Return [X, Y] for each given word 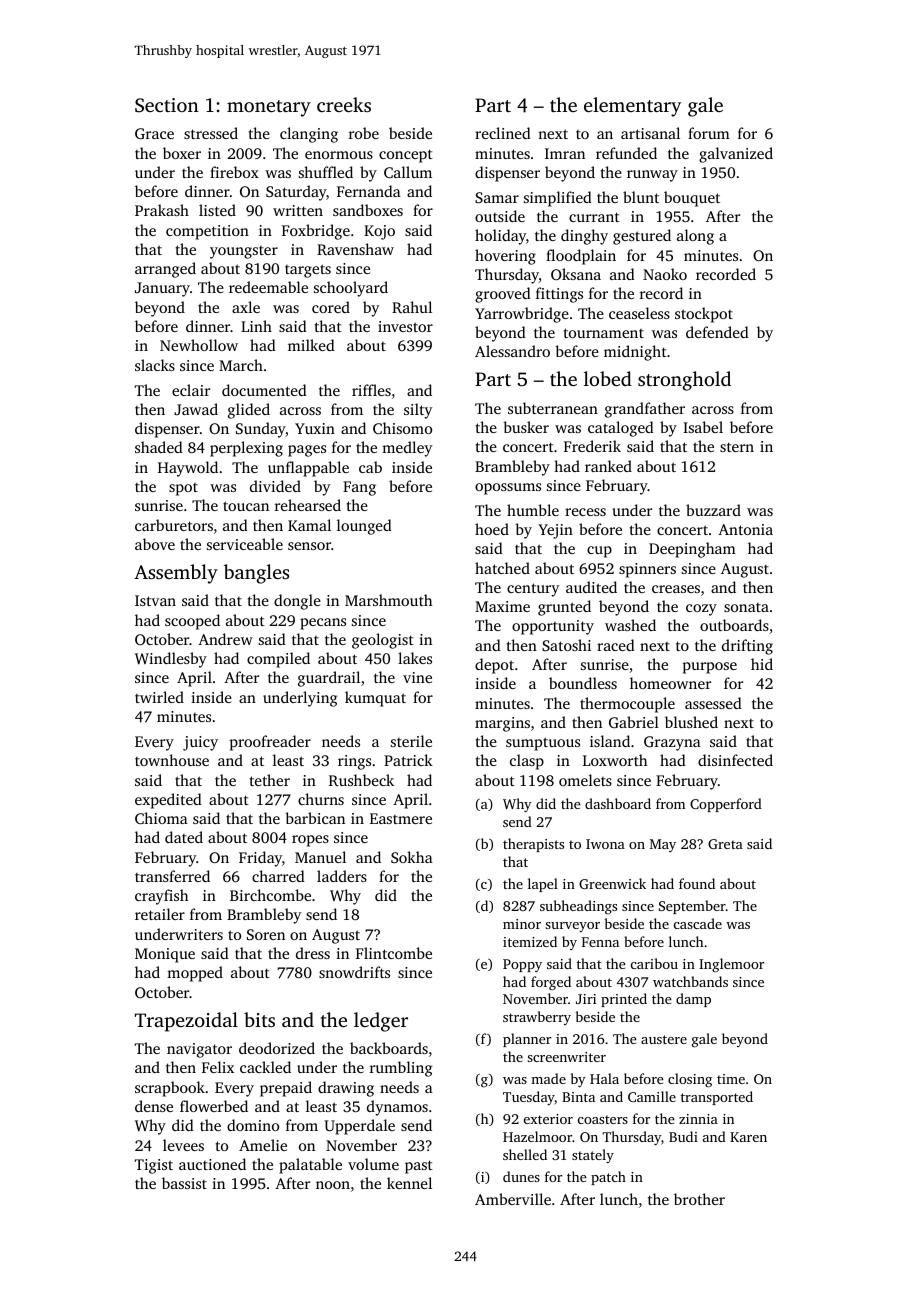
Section [167, 105]
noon [333, 1185]
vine [417, 677]
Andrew [225, 639]
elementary [632, 107]
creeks [344, 104]
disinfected [735, 760]
